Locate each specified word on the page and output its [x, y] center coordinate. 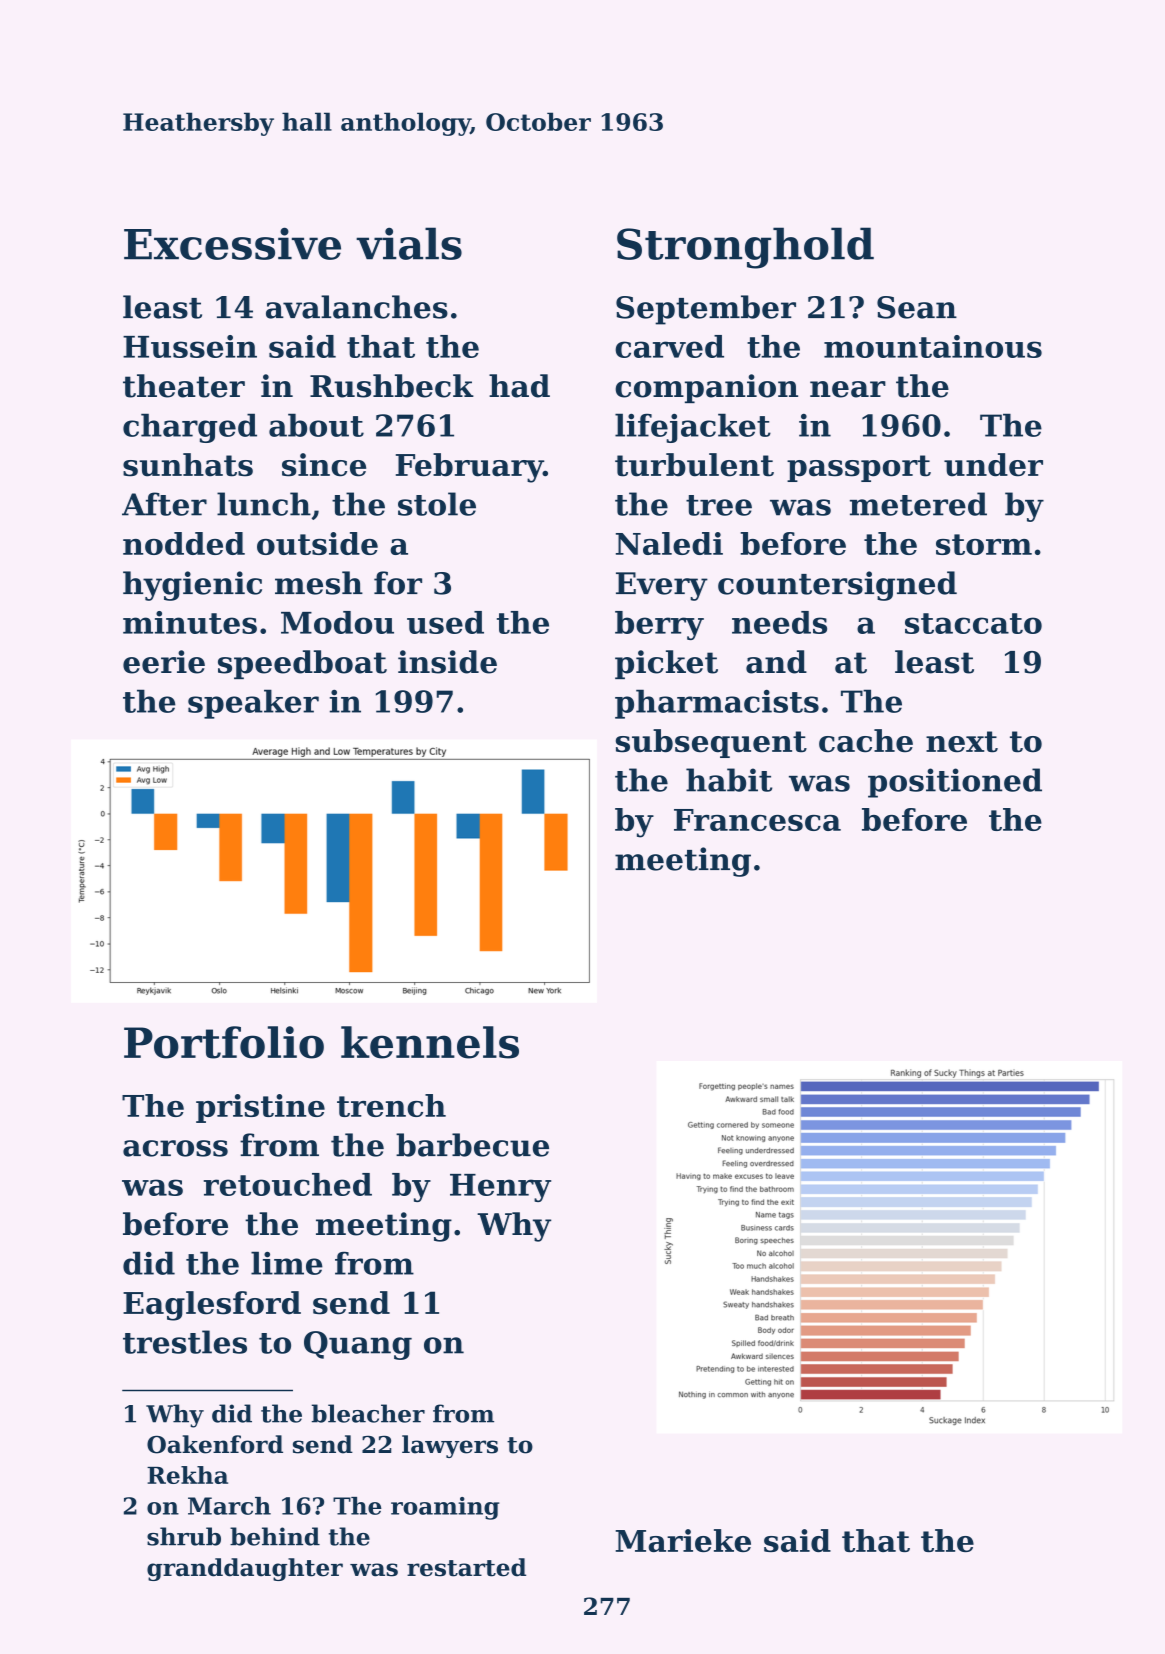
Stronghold [745, 248]
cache [866, 741]
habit [729, 780]
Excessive [232, 243]
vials [409, 243]
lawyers [450, 1446]
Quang [358, 1345]
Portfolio [224, 1042]
